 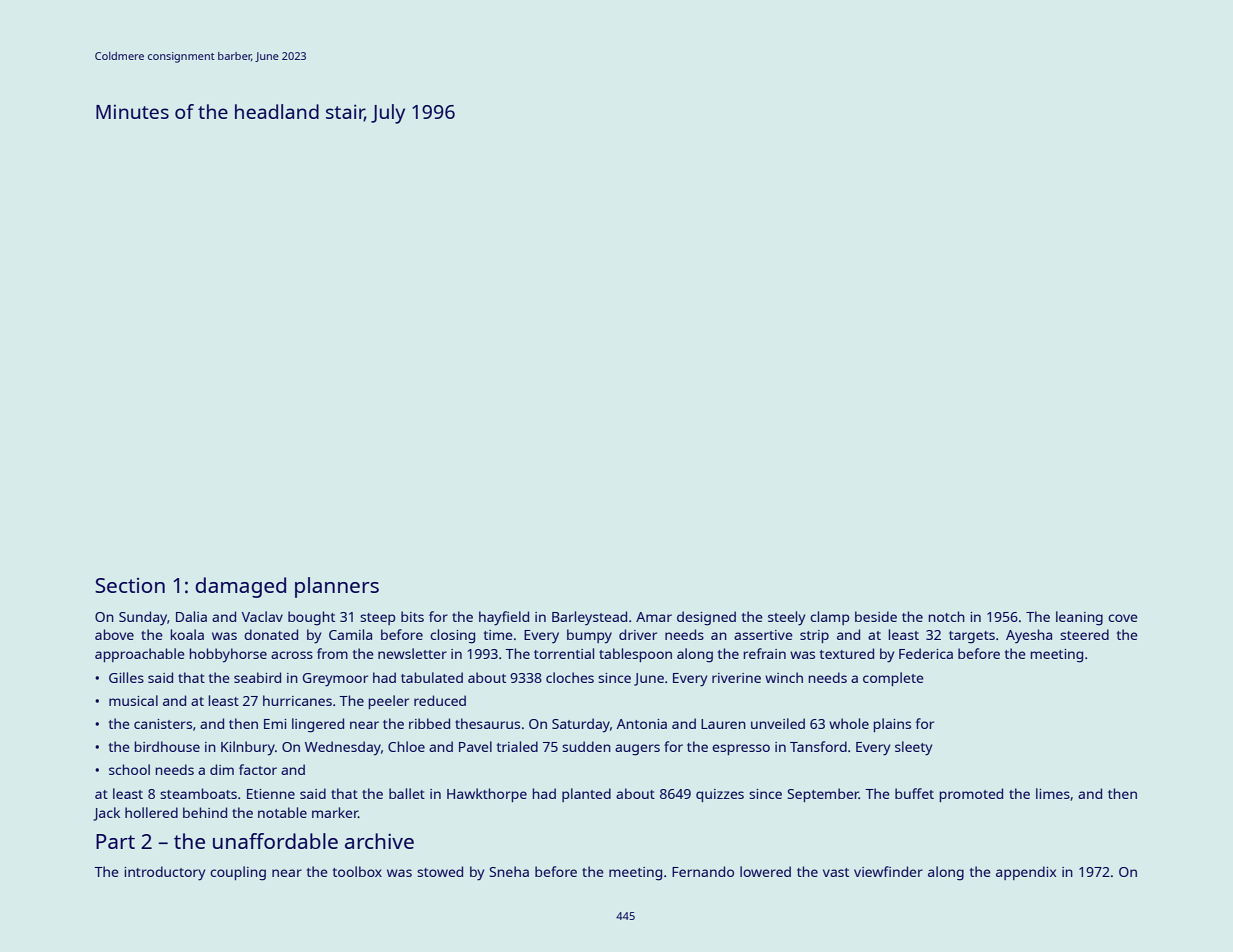 What do you see at coordinates (240, 587) in the screenshot?
I see `damaged` at bounding box center [240, 587].
